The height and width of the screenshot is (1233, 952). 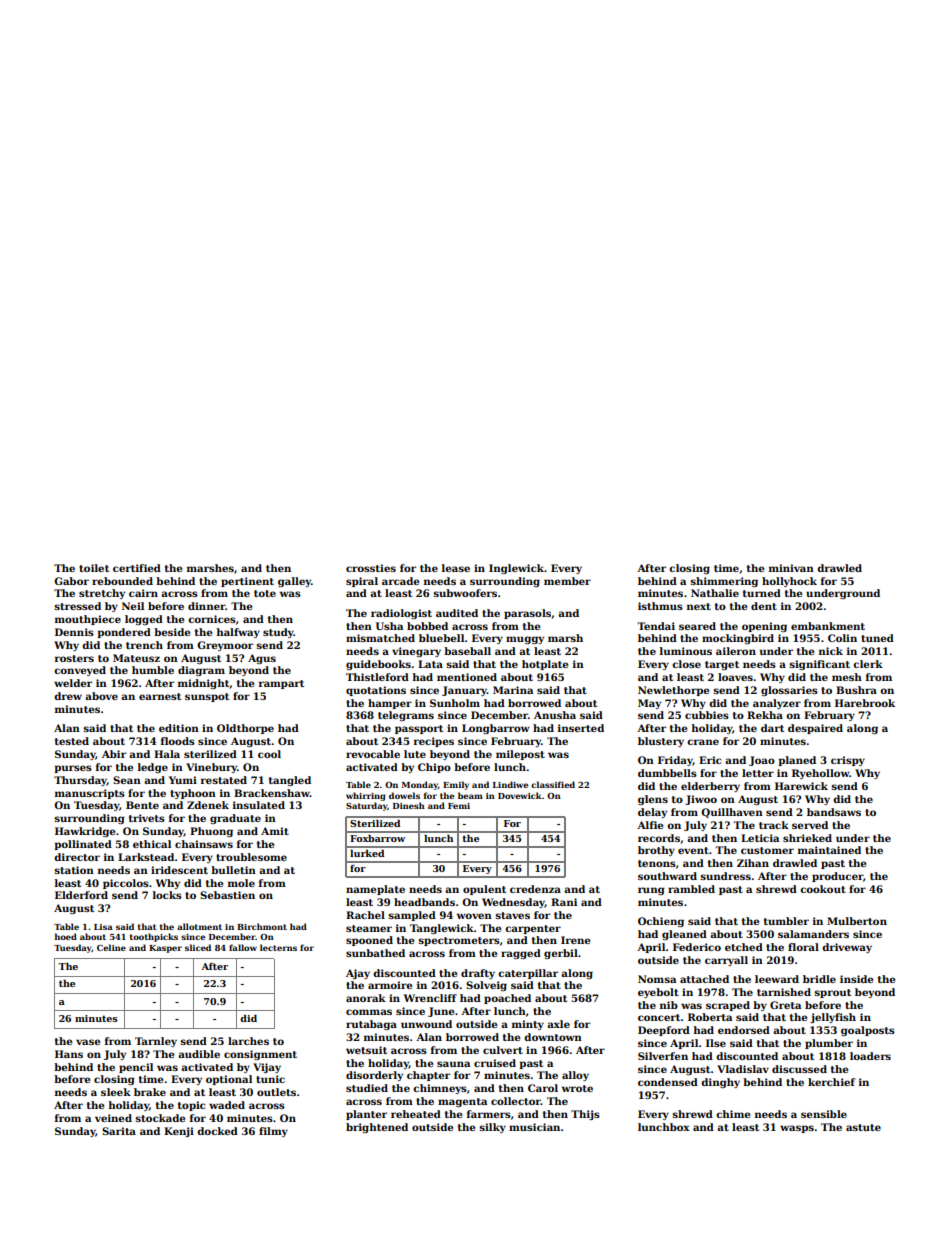 What do you see at coordinates (810, 825) in the screenshot?
I see `served` at bounding box center [810, 825].
